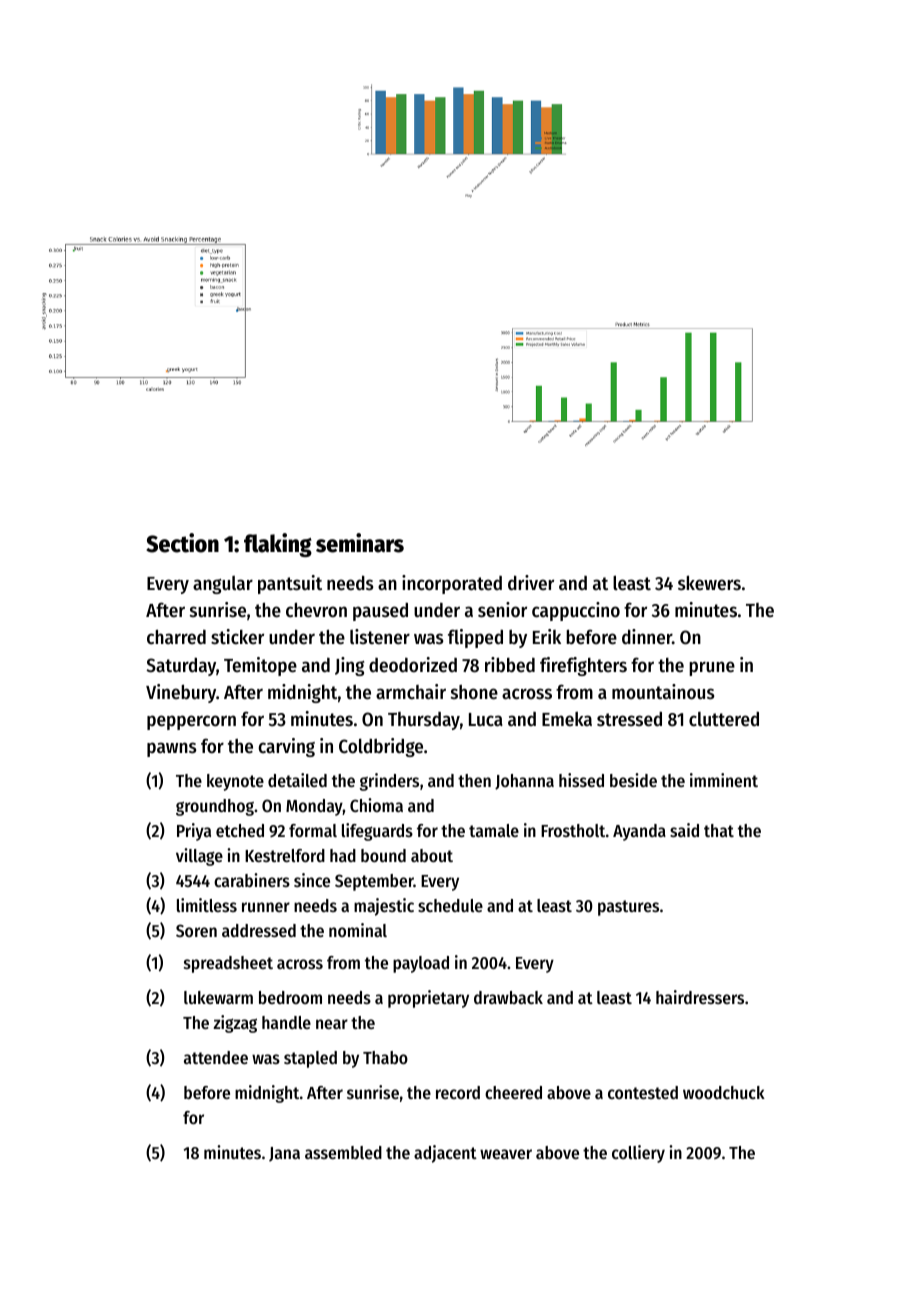 The width and height of the screenshot is (924, 1314). I want to click on skewers, so click(709, 583).
